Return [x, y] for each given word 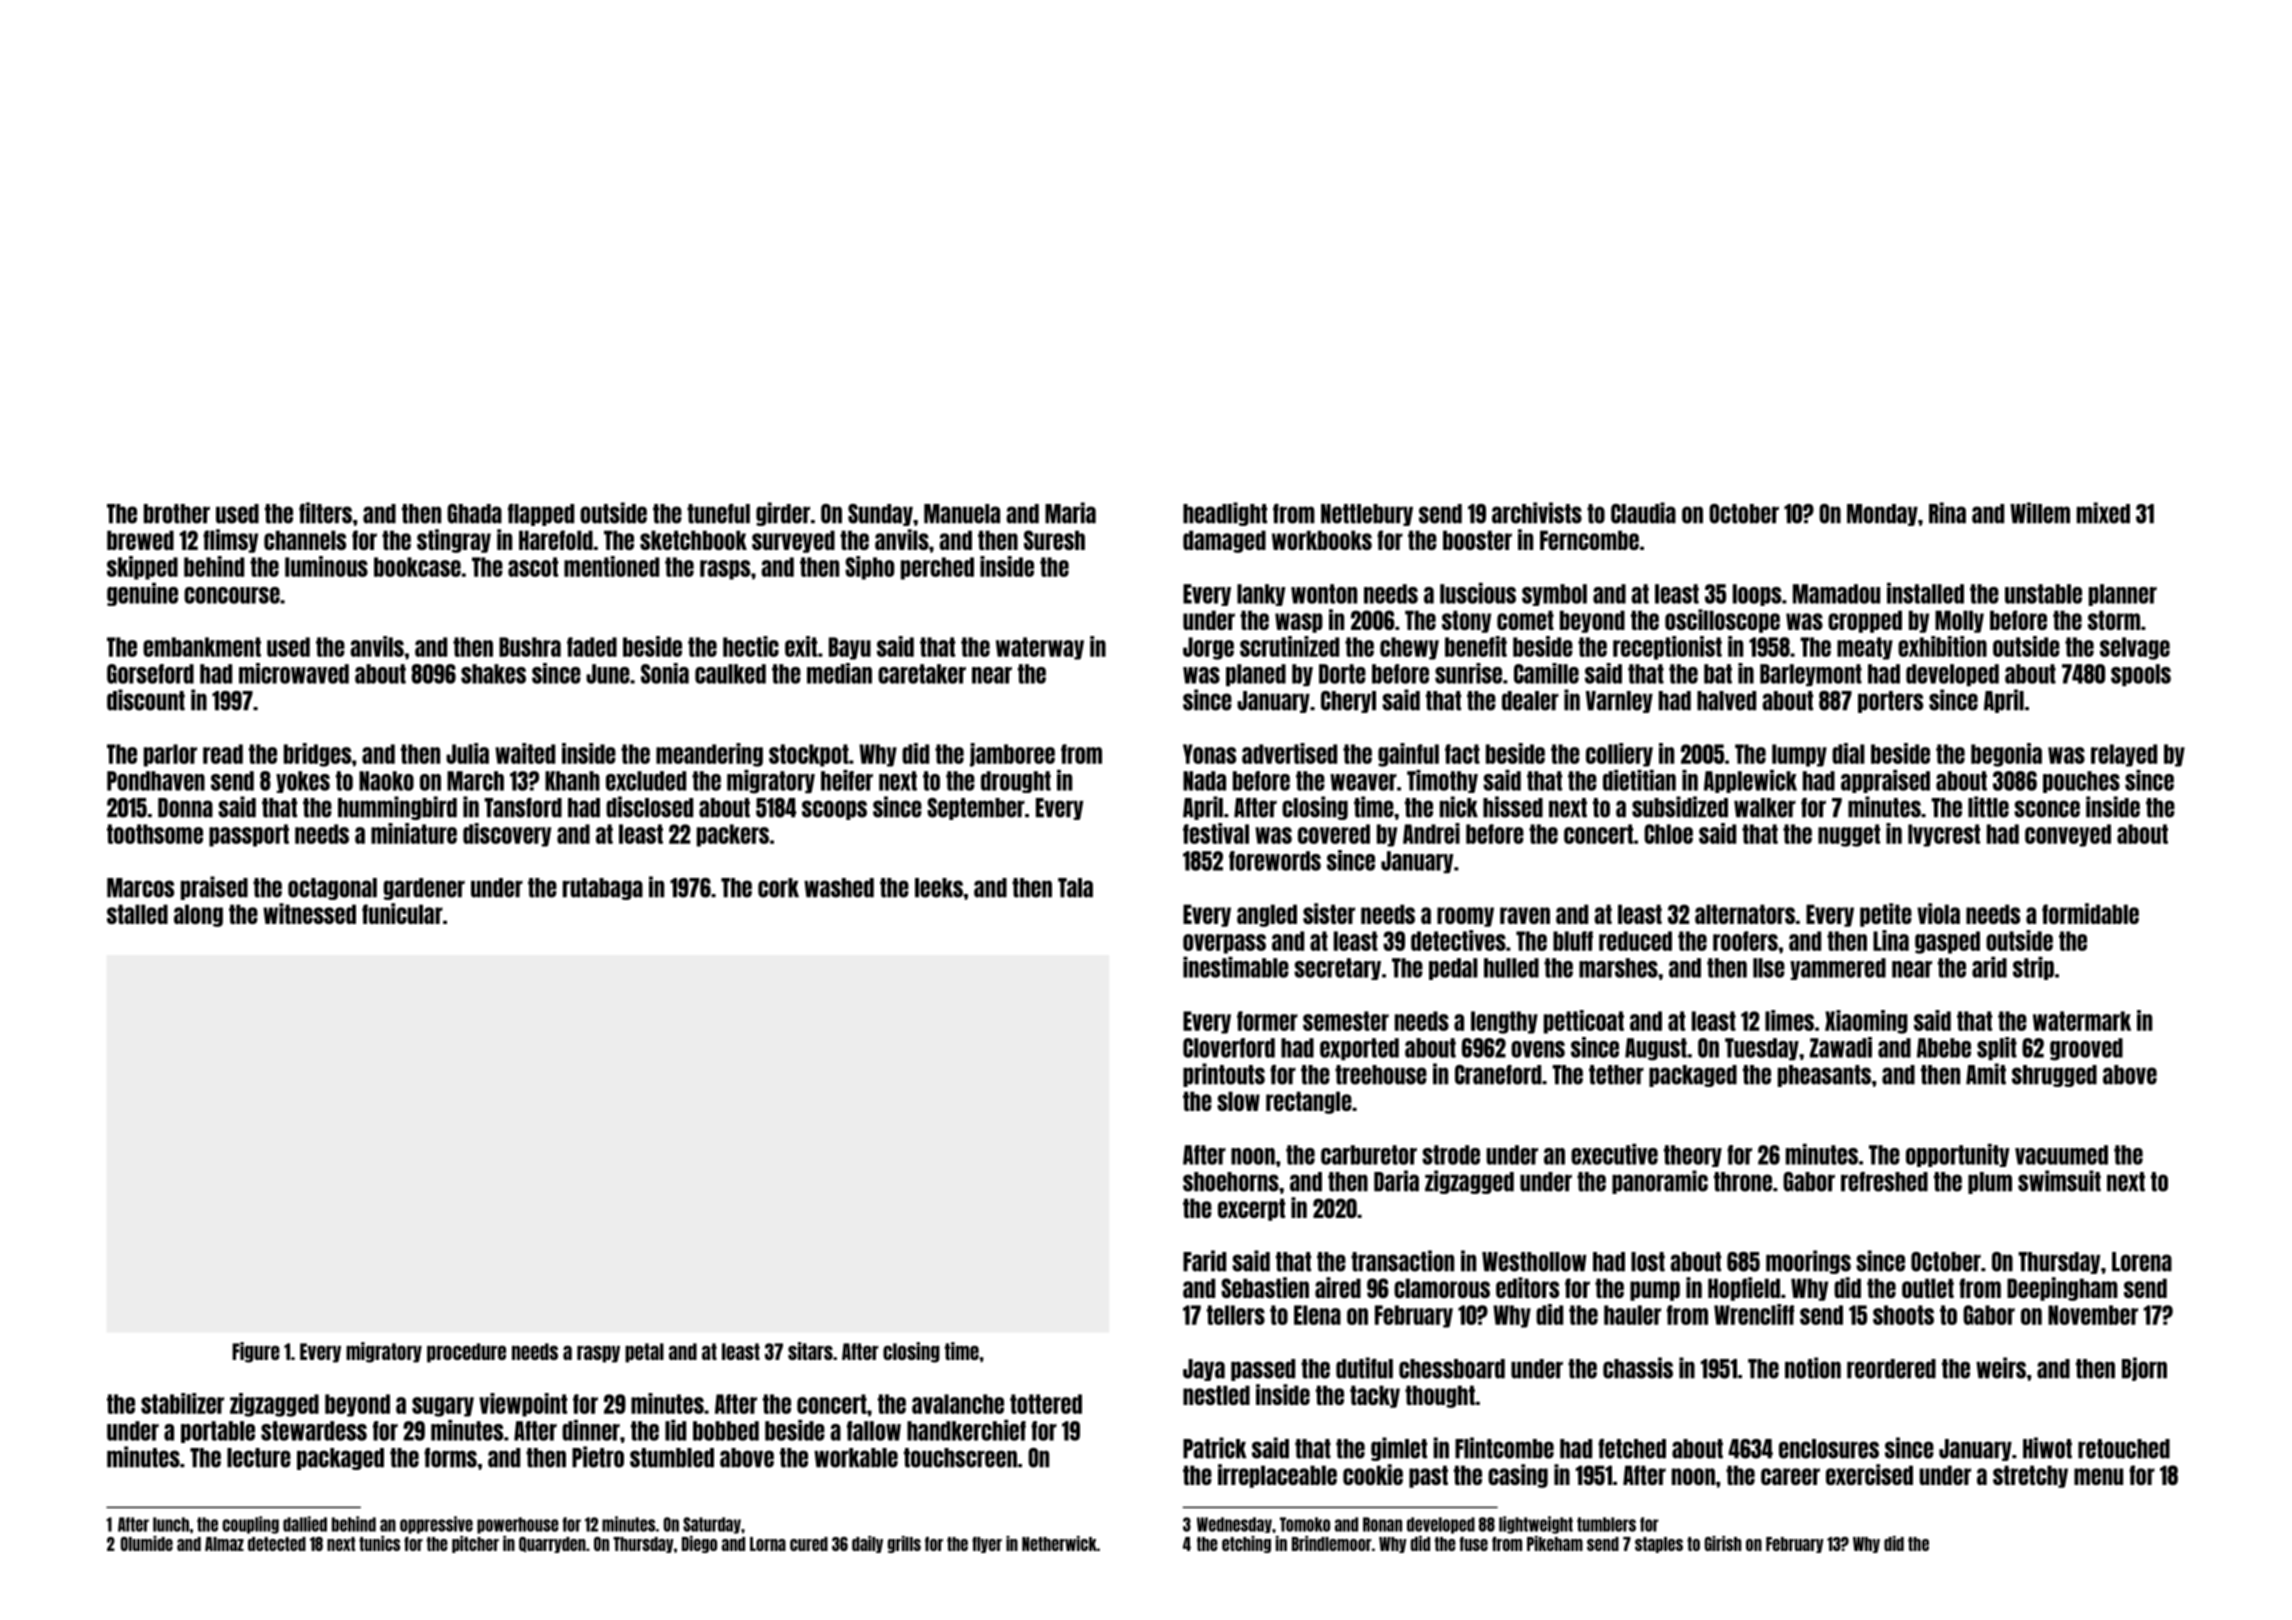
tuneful [718, 514]
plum [1990, 1183]
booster [1477, 540]
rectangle [1309, 1102]
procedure [466, 1353]
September [976, 809]
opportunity [1958, 1155]
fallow [874, 1431]
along [198, 915]
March [475, 781]
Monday [1882, 515]
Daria [1396, 1181]
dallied [305, 1524]
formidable [2090, 913]
